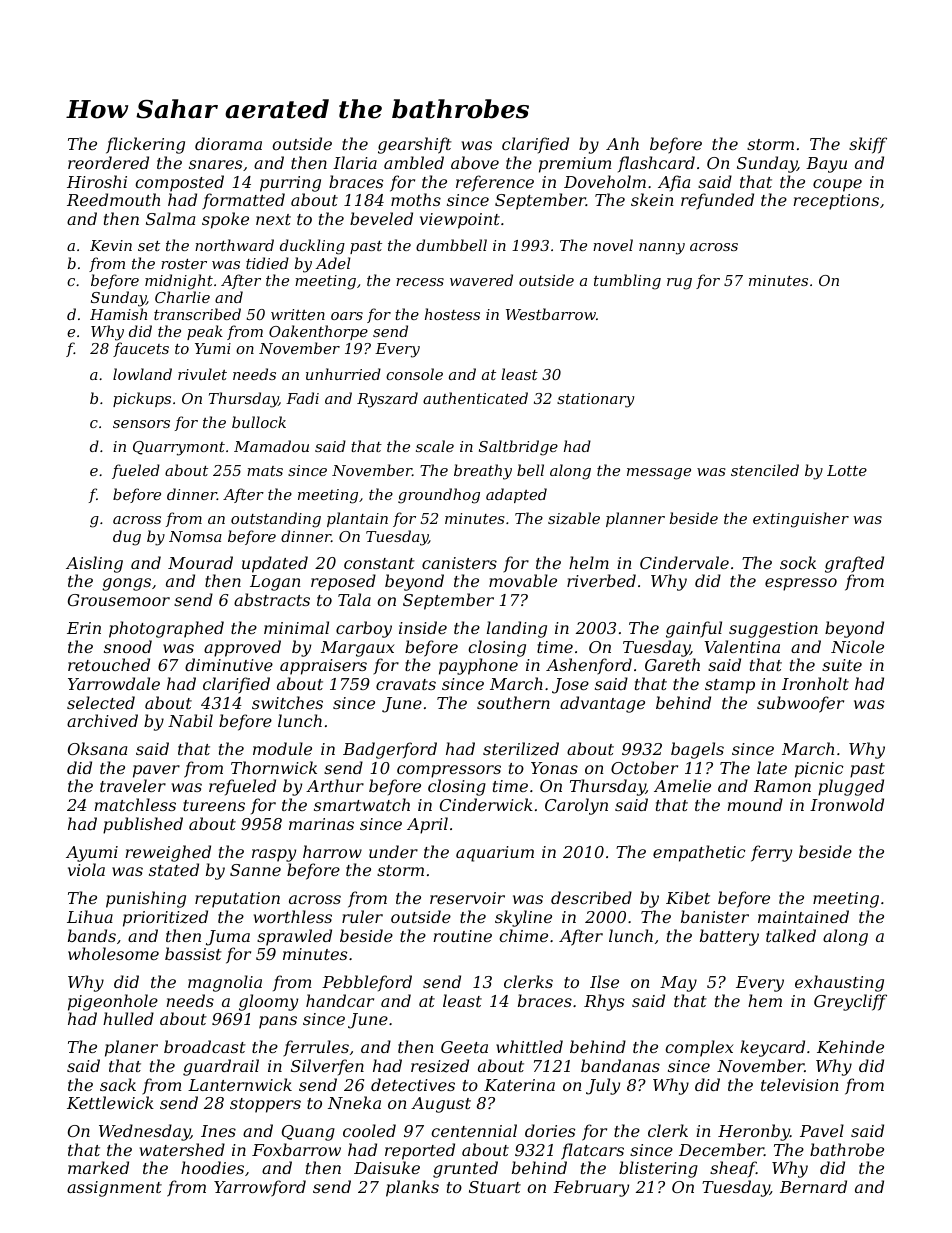 Image resolution: width=952 pixels, height=1233 pixels. Describe the element at coordinates (462, 936) in the screenshot. I see `routine` at that location.
